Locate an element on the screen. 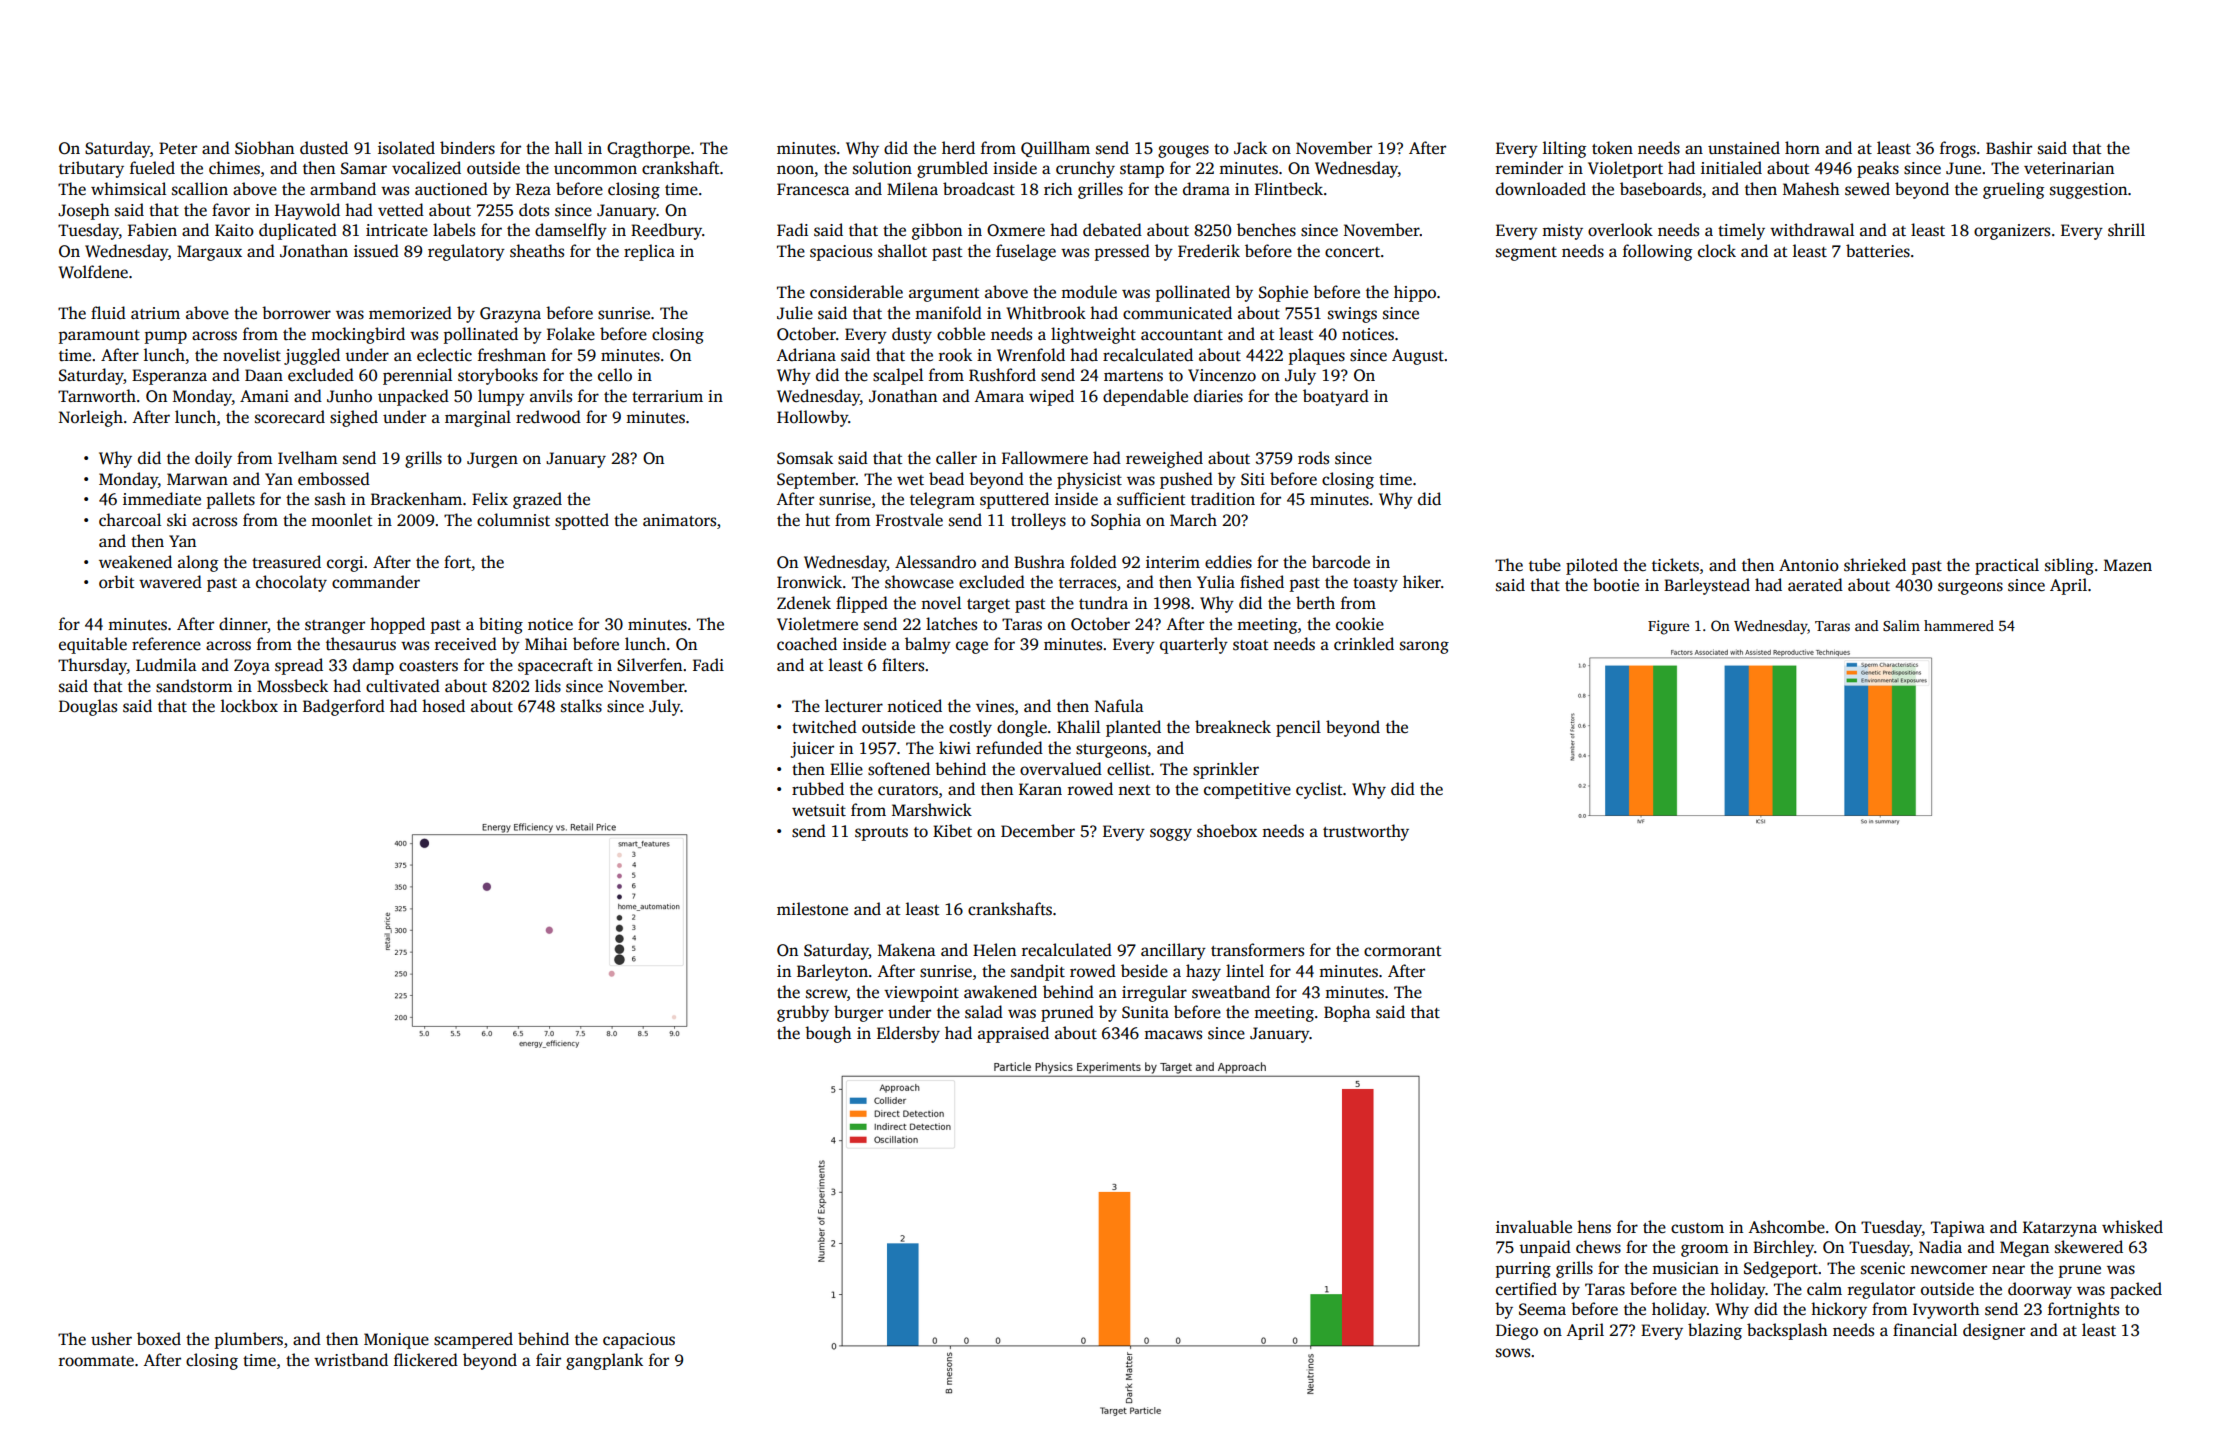 Image resolution: width=2226 pixels, height=1441 pixels. grubby is located at coordinates (803, 1013).
